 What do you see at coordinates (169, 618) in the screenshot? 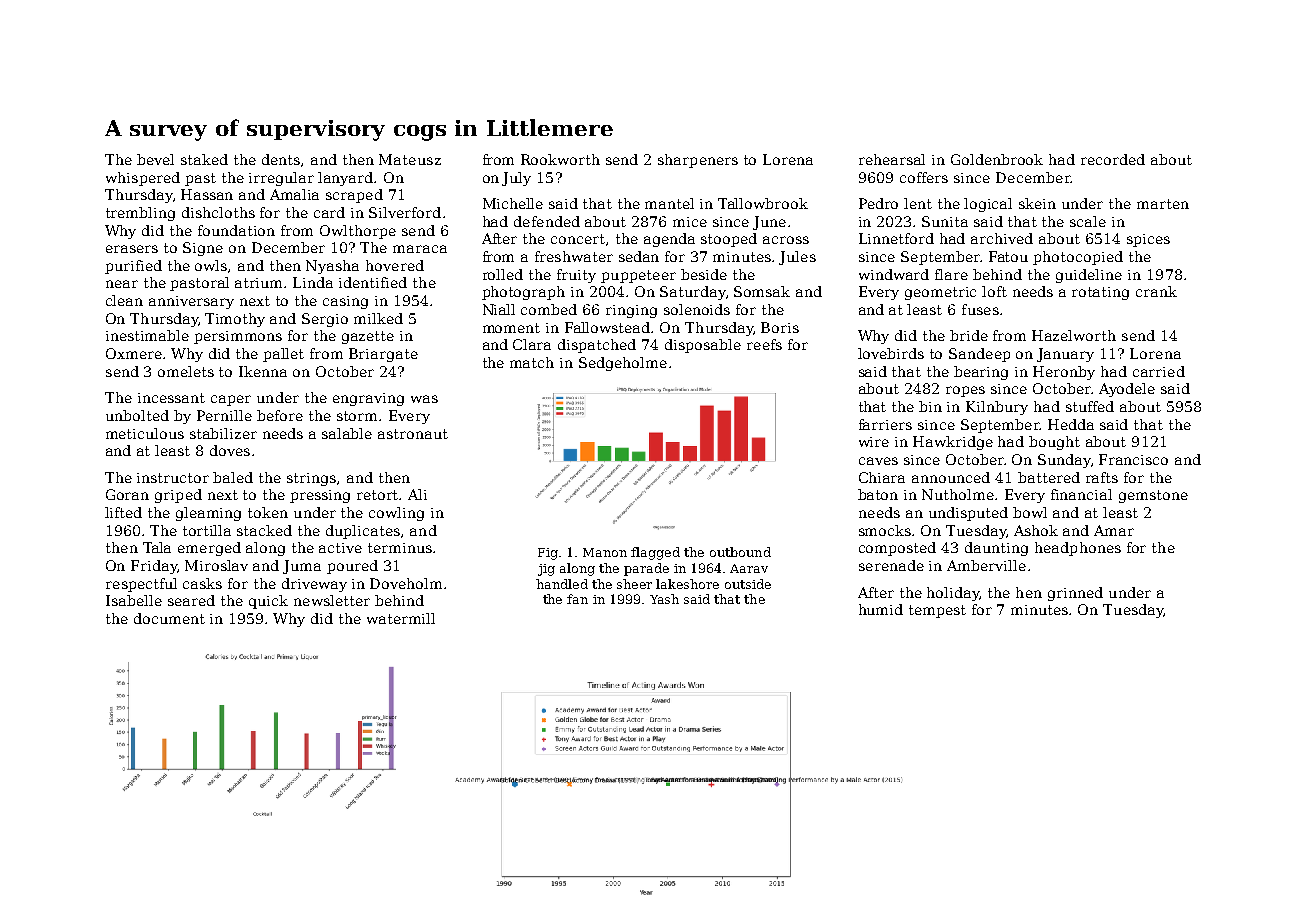
I see `document` at bounding box center [169, 618].
